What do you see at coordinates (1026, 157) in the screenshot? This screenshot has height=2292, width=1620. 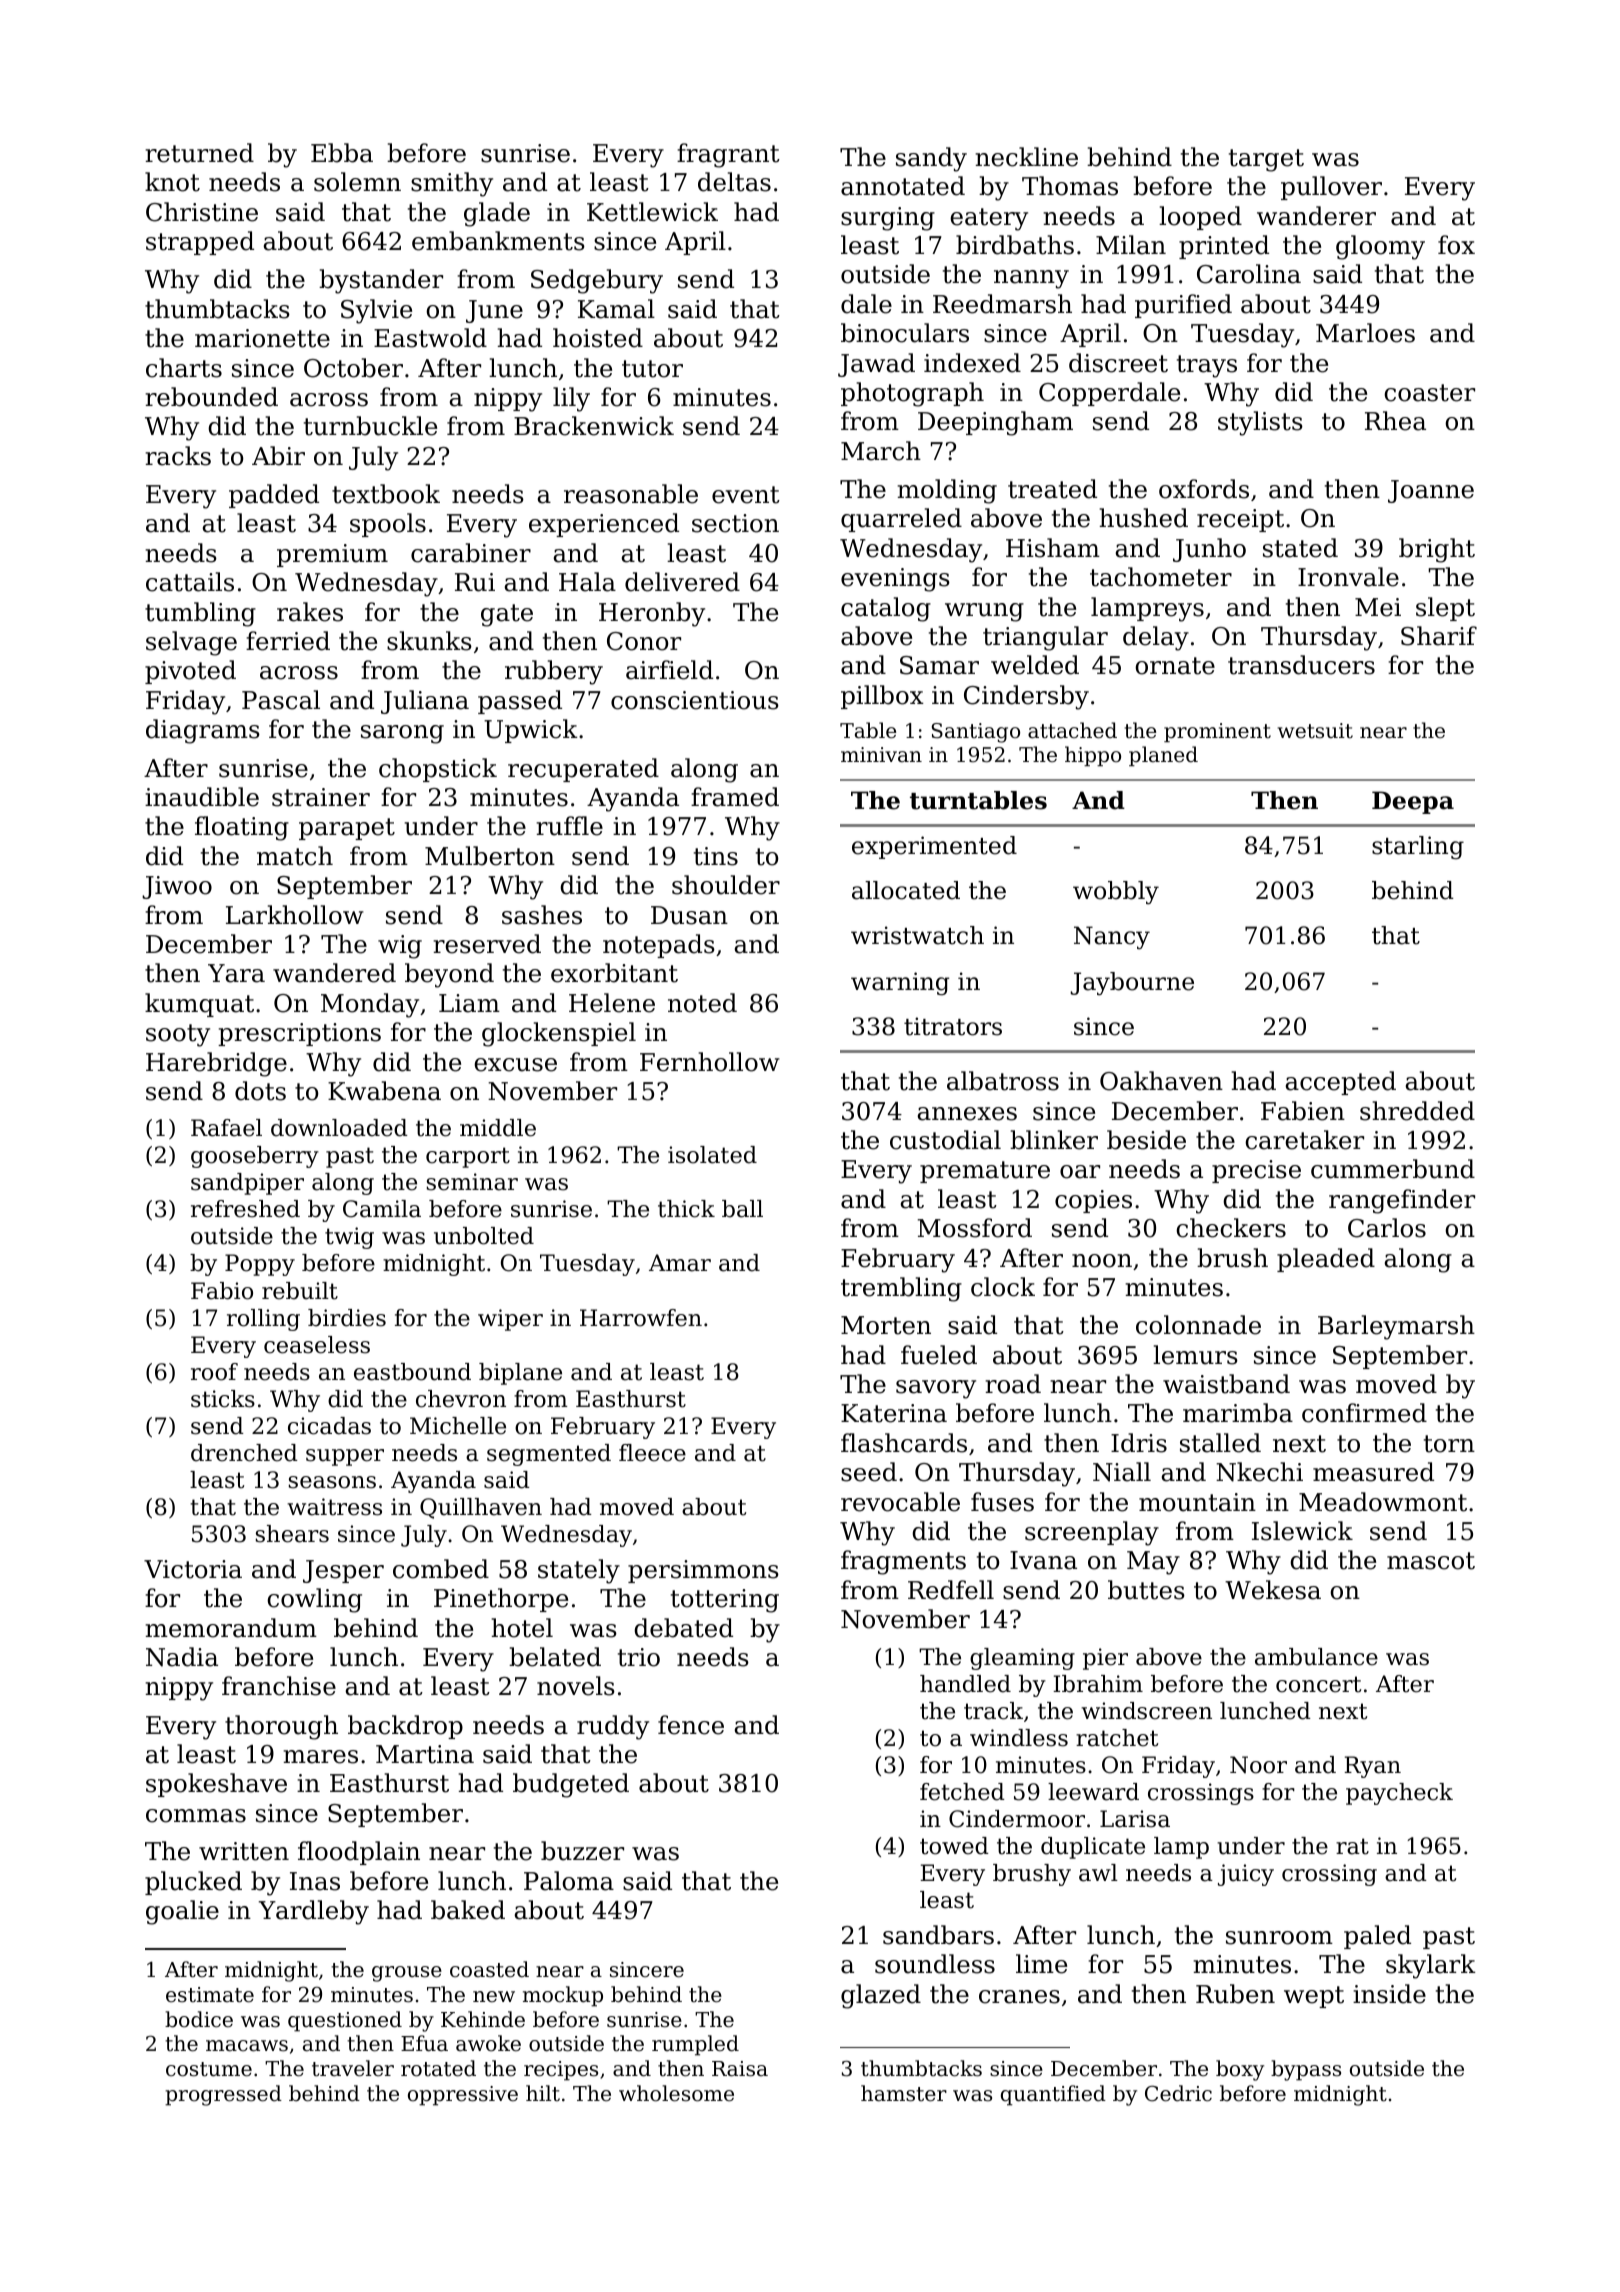 I see `neckline` at bounding box center [1026, 157].
